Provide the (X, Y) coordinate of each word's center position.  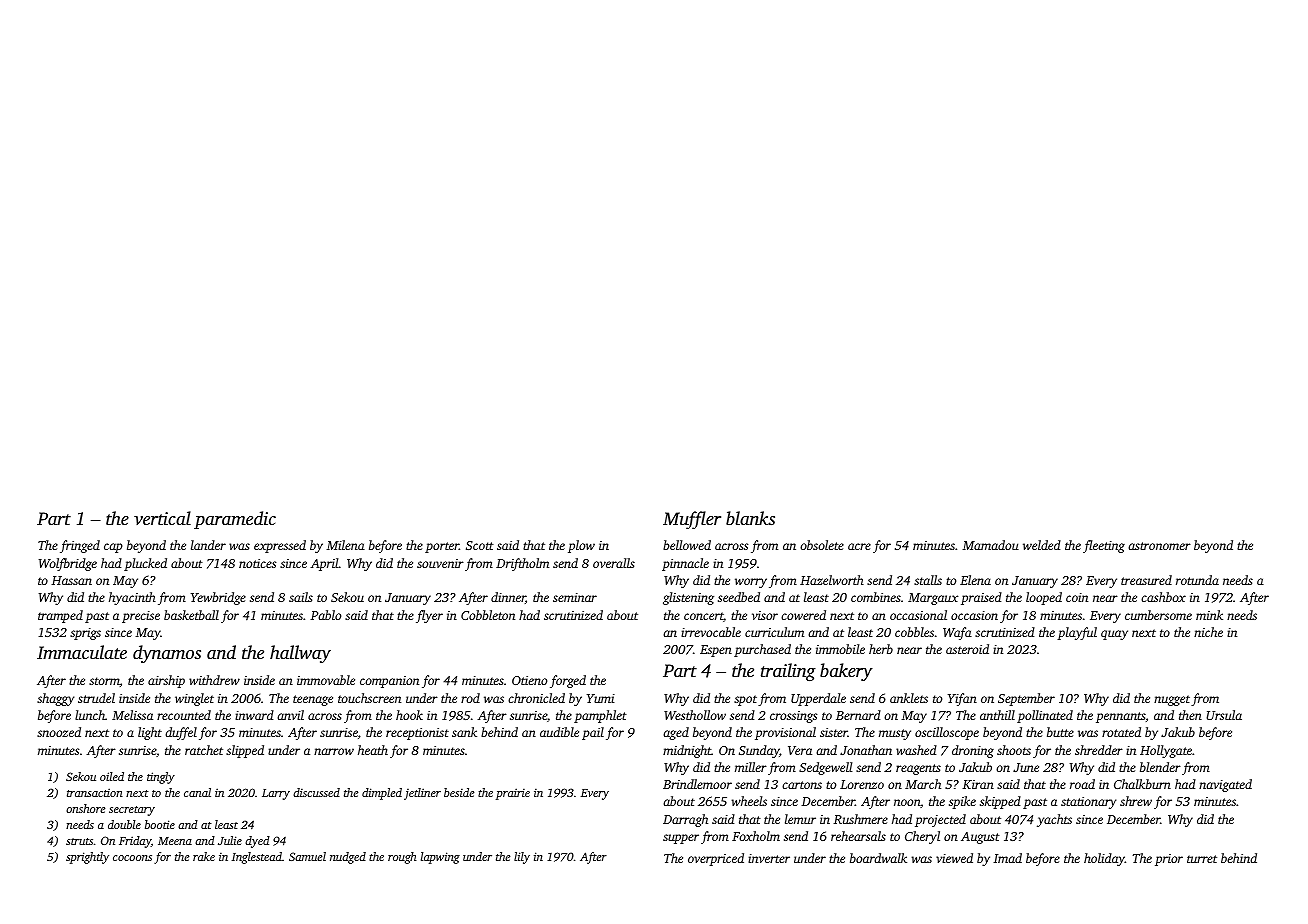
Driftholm (522, 564)
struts (79, 841)
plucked (145, 564)
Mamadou (990, 545)
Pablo (325, 615)
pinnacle (685, 564)
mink (1209, 615)
